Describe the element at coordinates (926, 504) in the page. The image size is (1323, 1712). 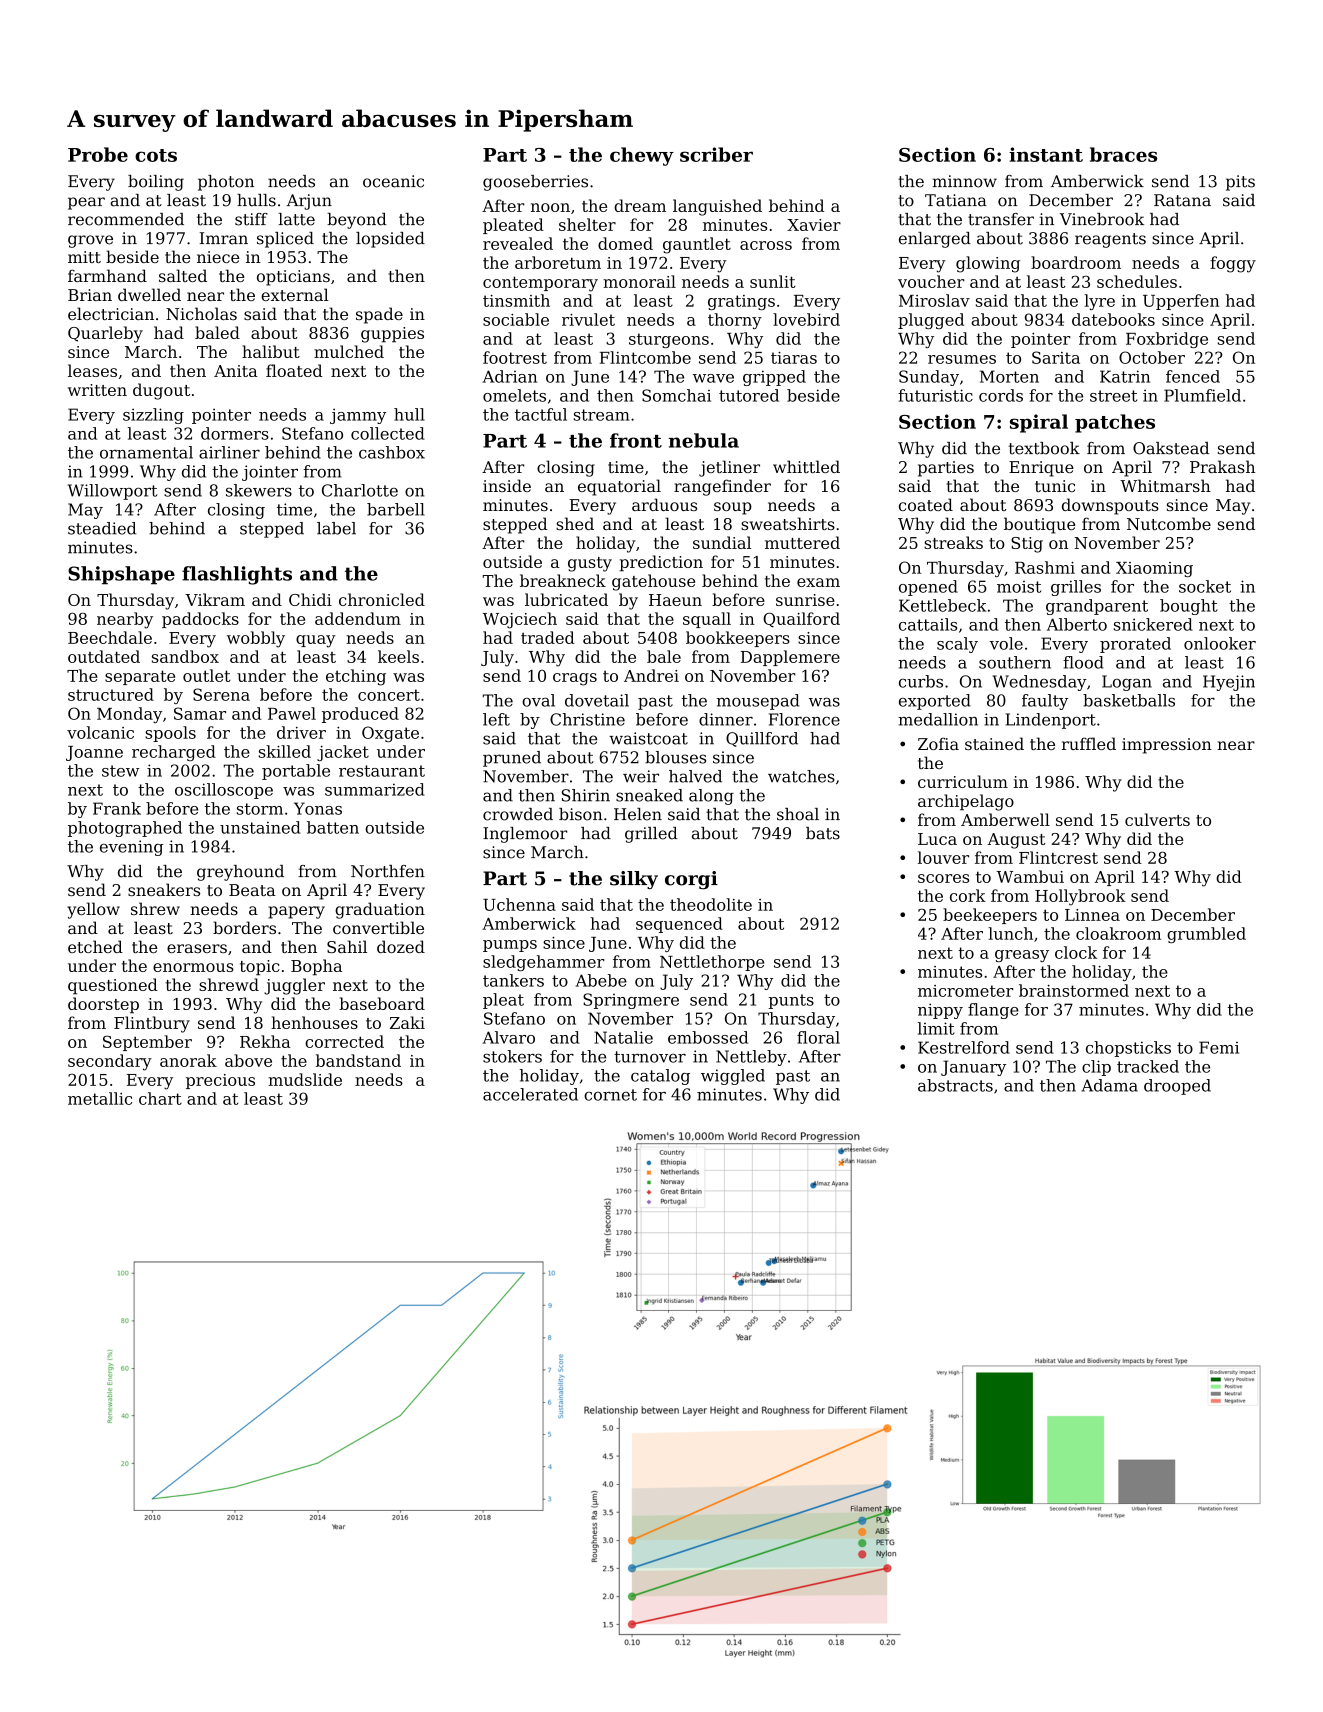
I see `coated` at that location.
